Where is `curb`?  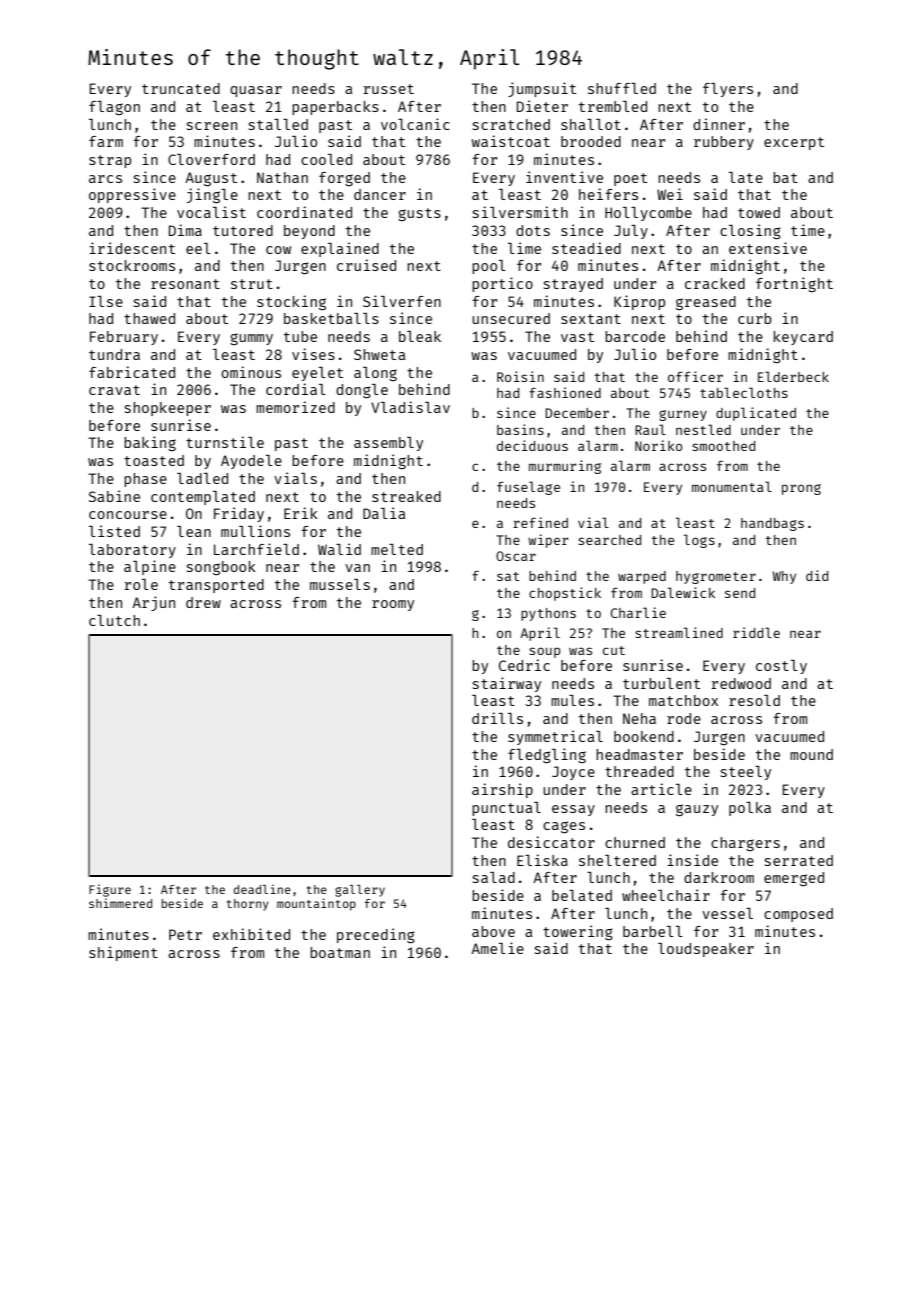 curb is located at coordinates (755, 318).
